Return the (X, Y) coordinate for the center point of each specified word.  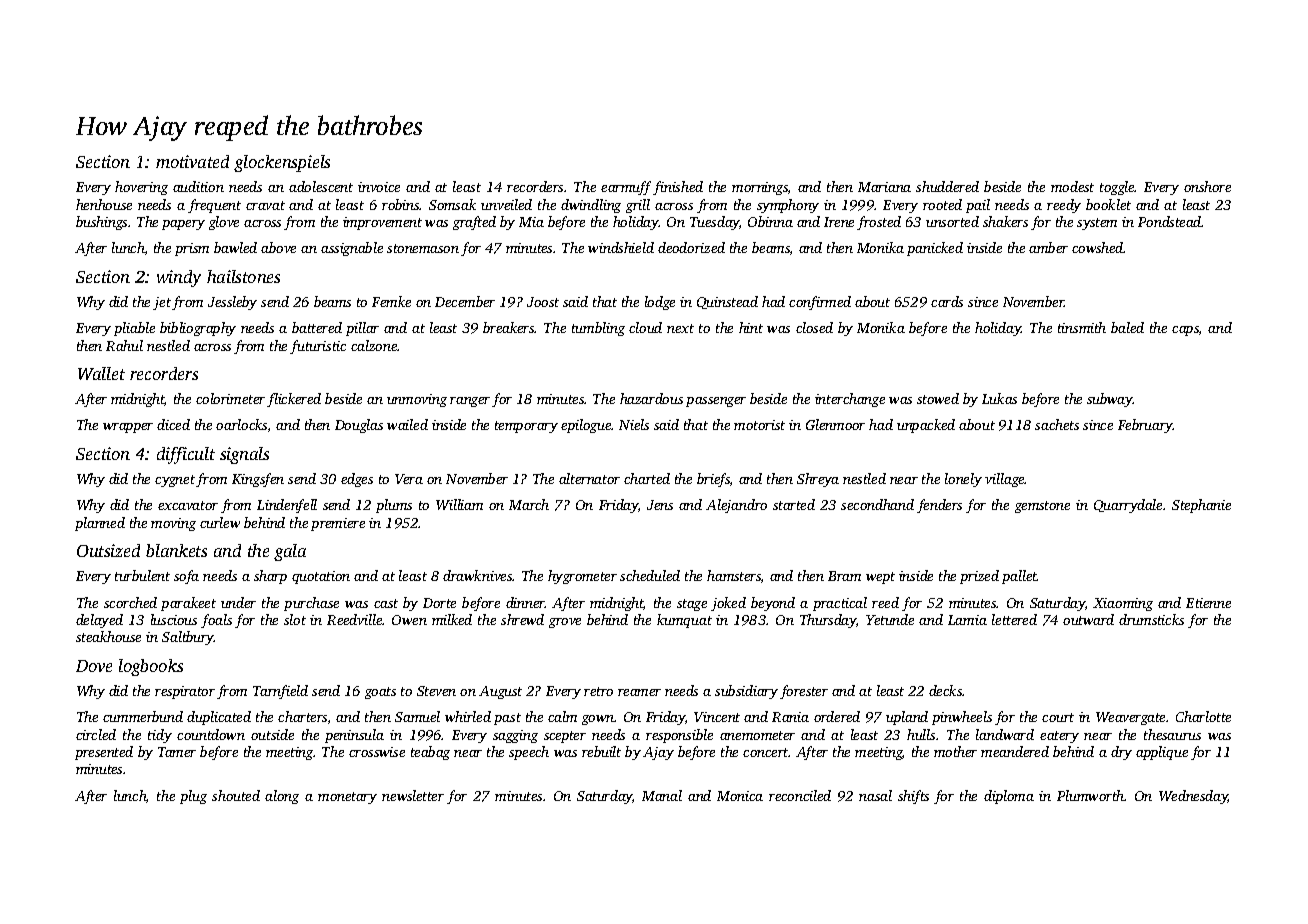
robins (401, 204)
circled (96, 734)
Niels (634, 424)
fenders (939, 506)
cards (947, 301)
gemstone (1042, 507)
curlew (220, 522)
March (529, 504)
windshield (621, 247)
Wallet (101, 373)
